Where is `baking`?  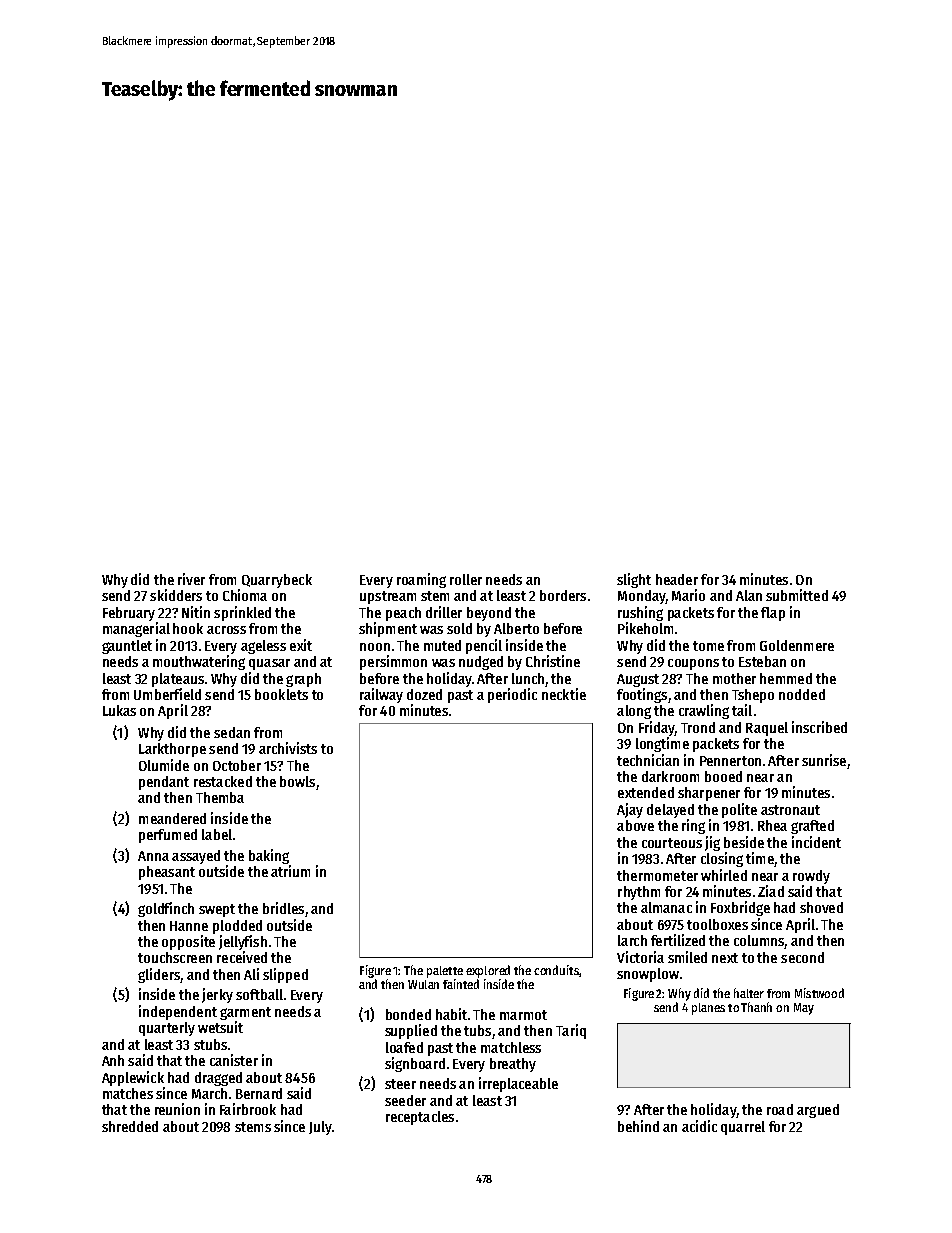 baking is located at coordinates (269, 856).
